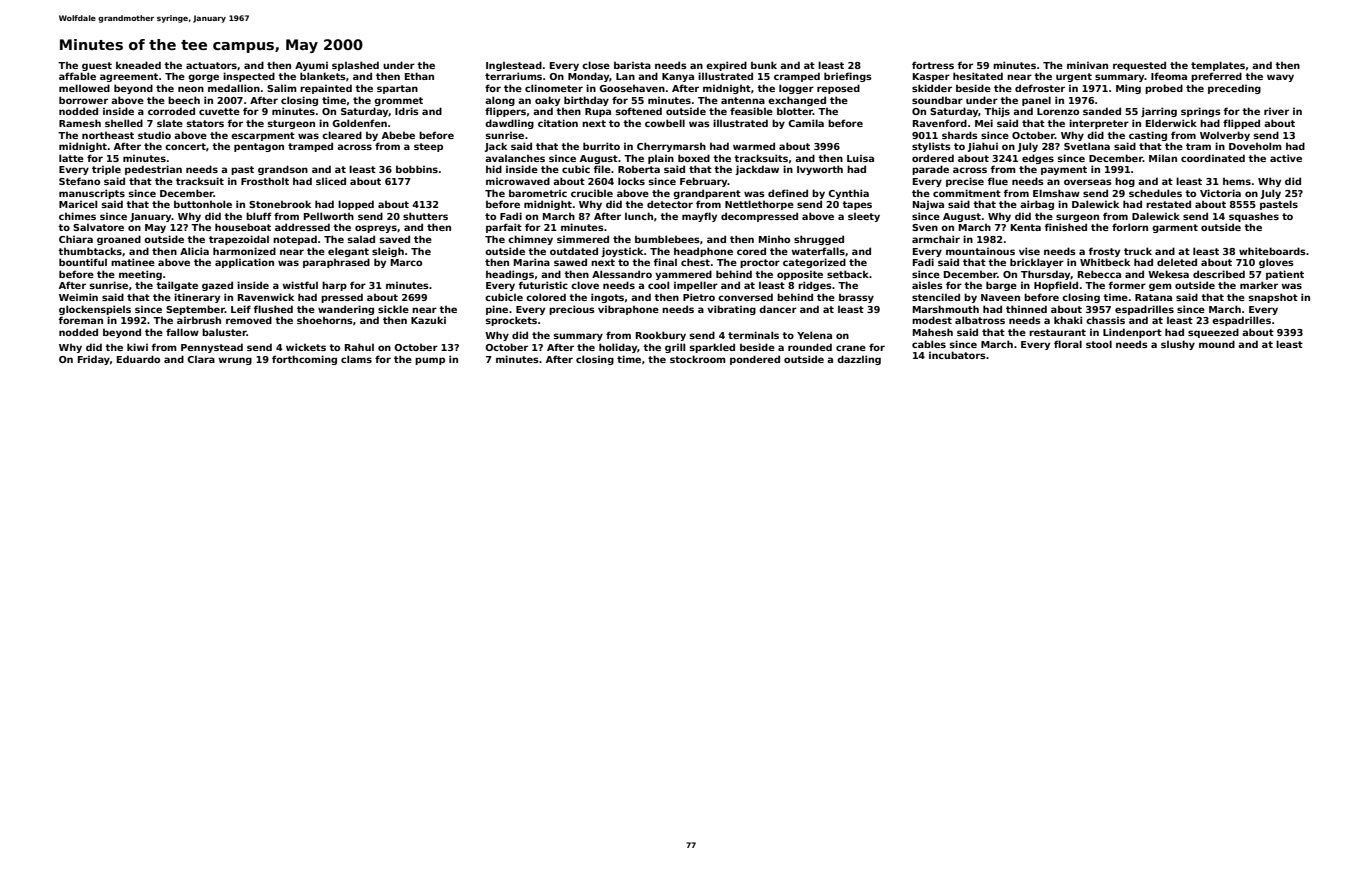  I want to click on gem, so click(1160, 287).
